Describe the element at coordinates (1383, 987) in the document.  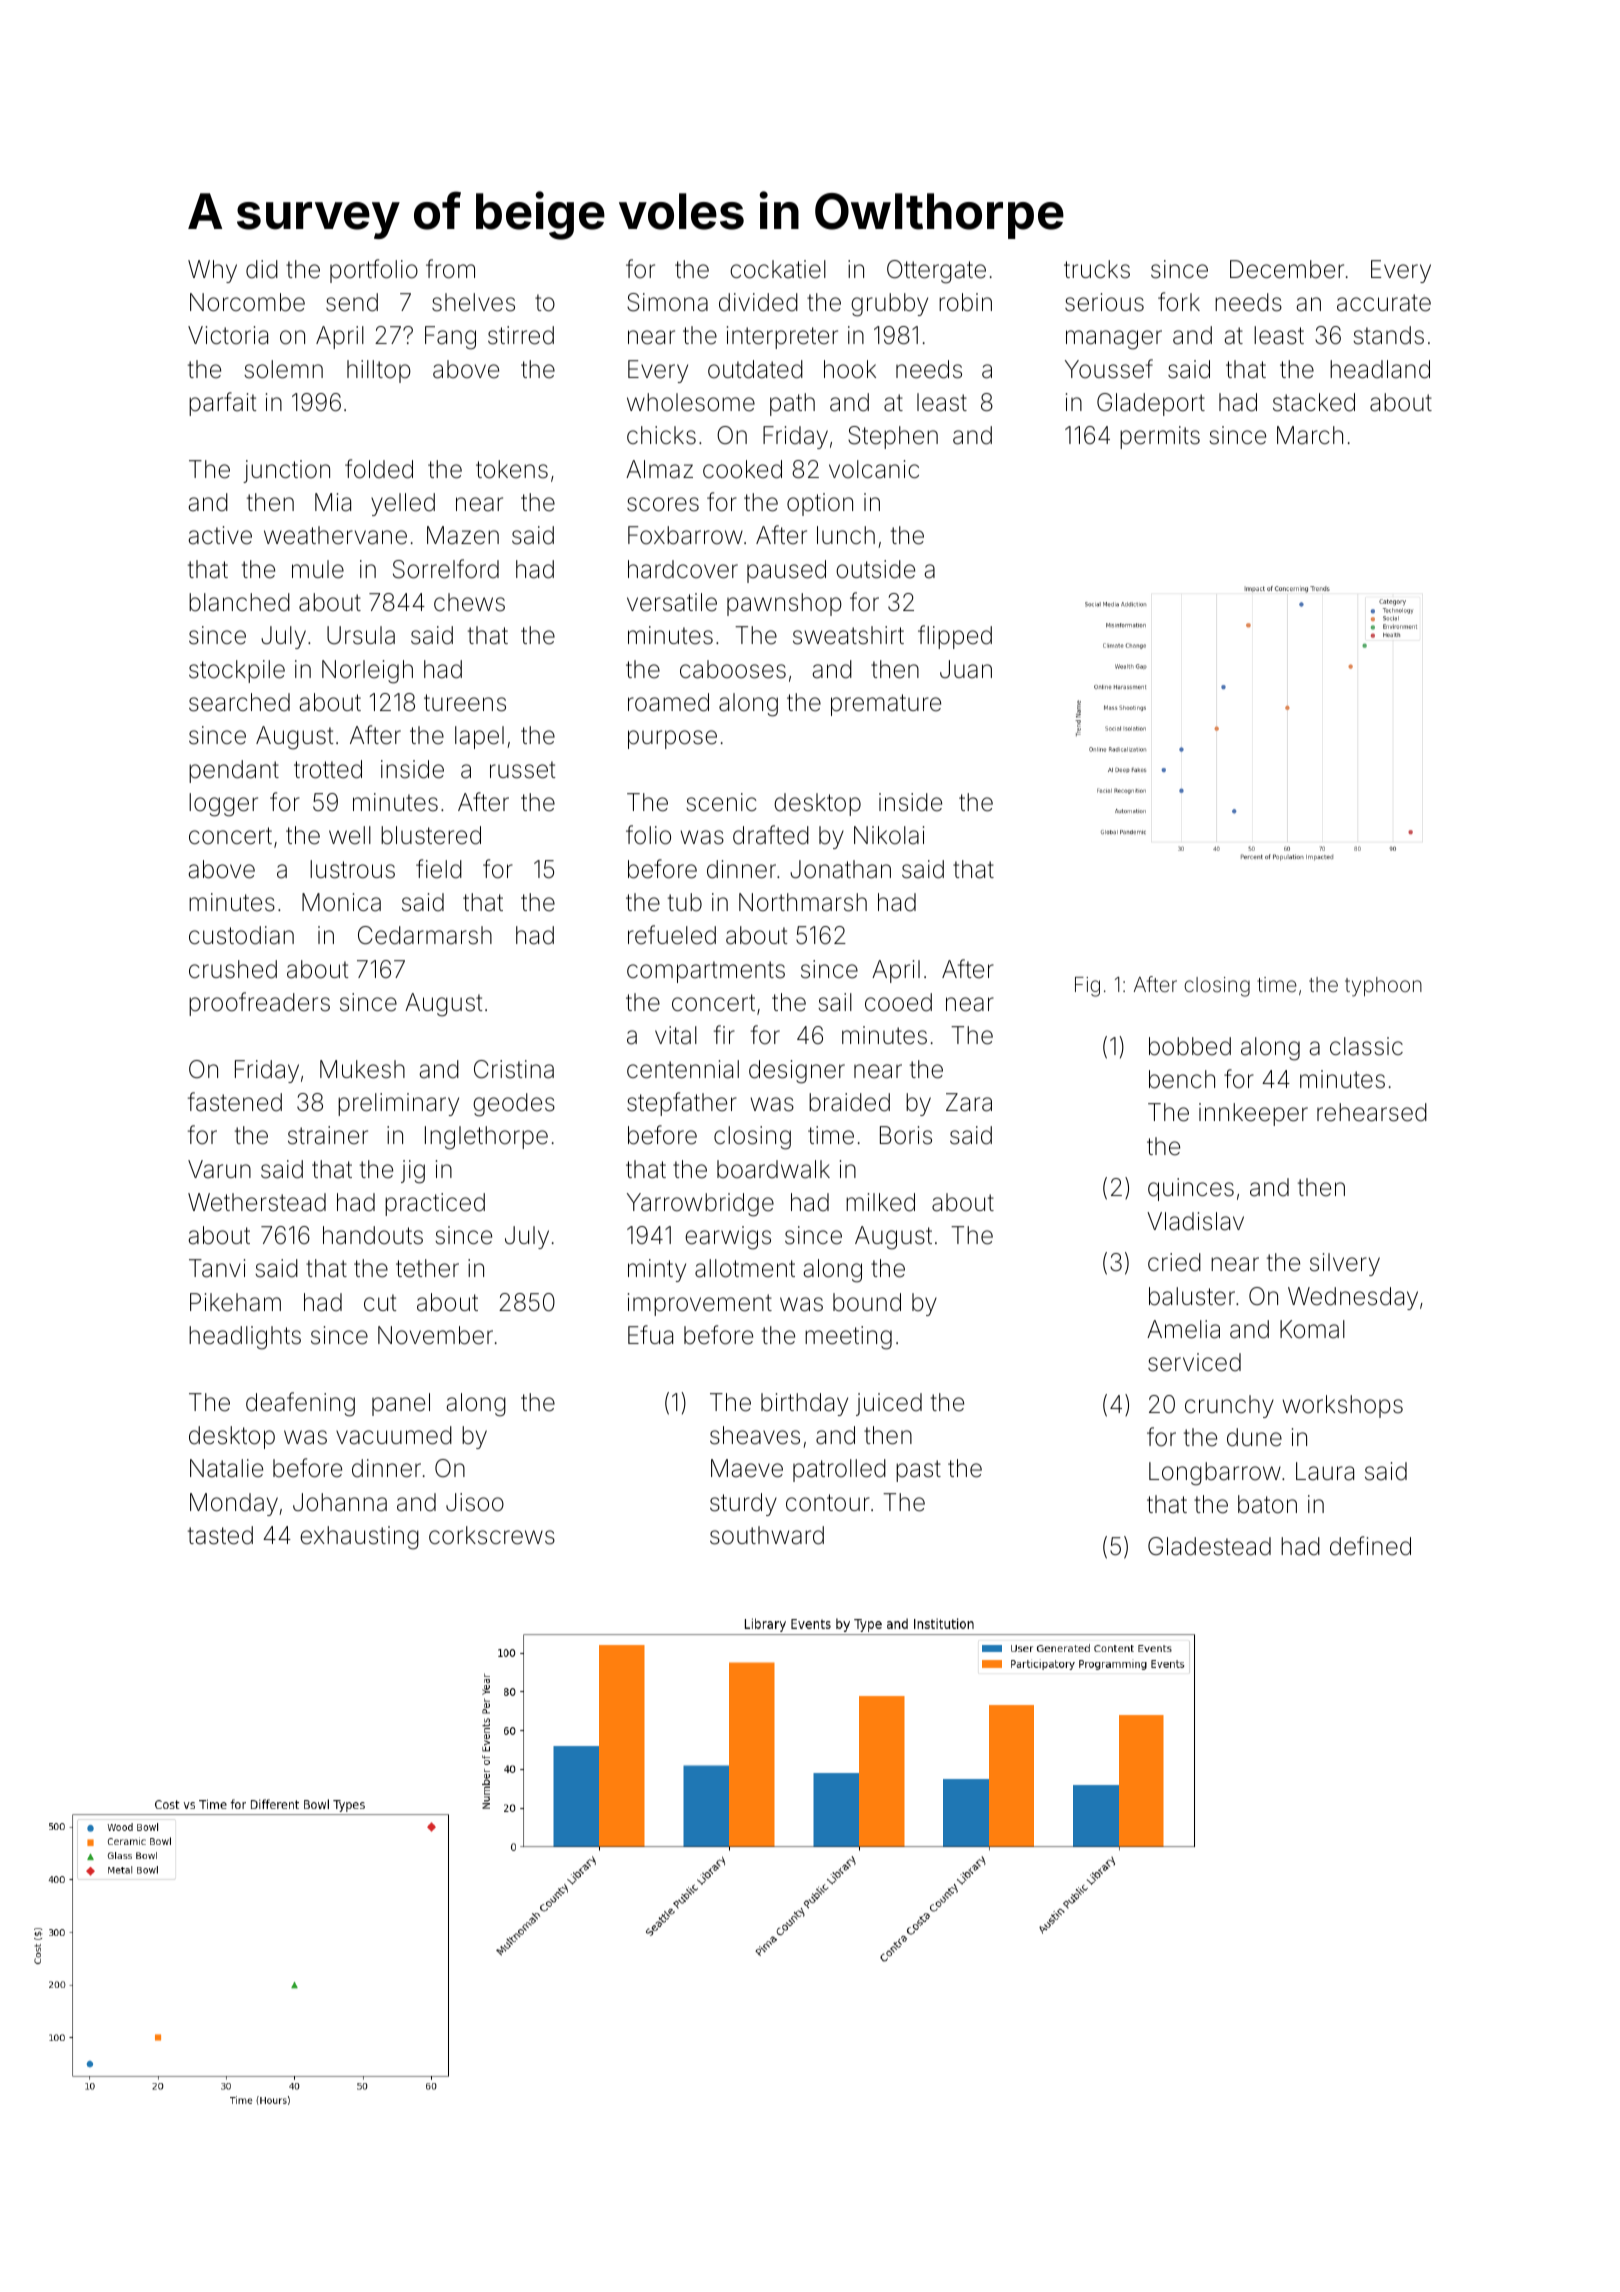
I see `typhoon` at that location.
